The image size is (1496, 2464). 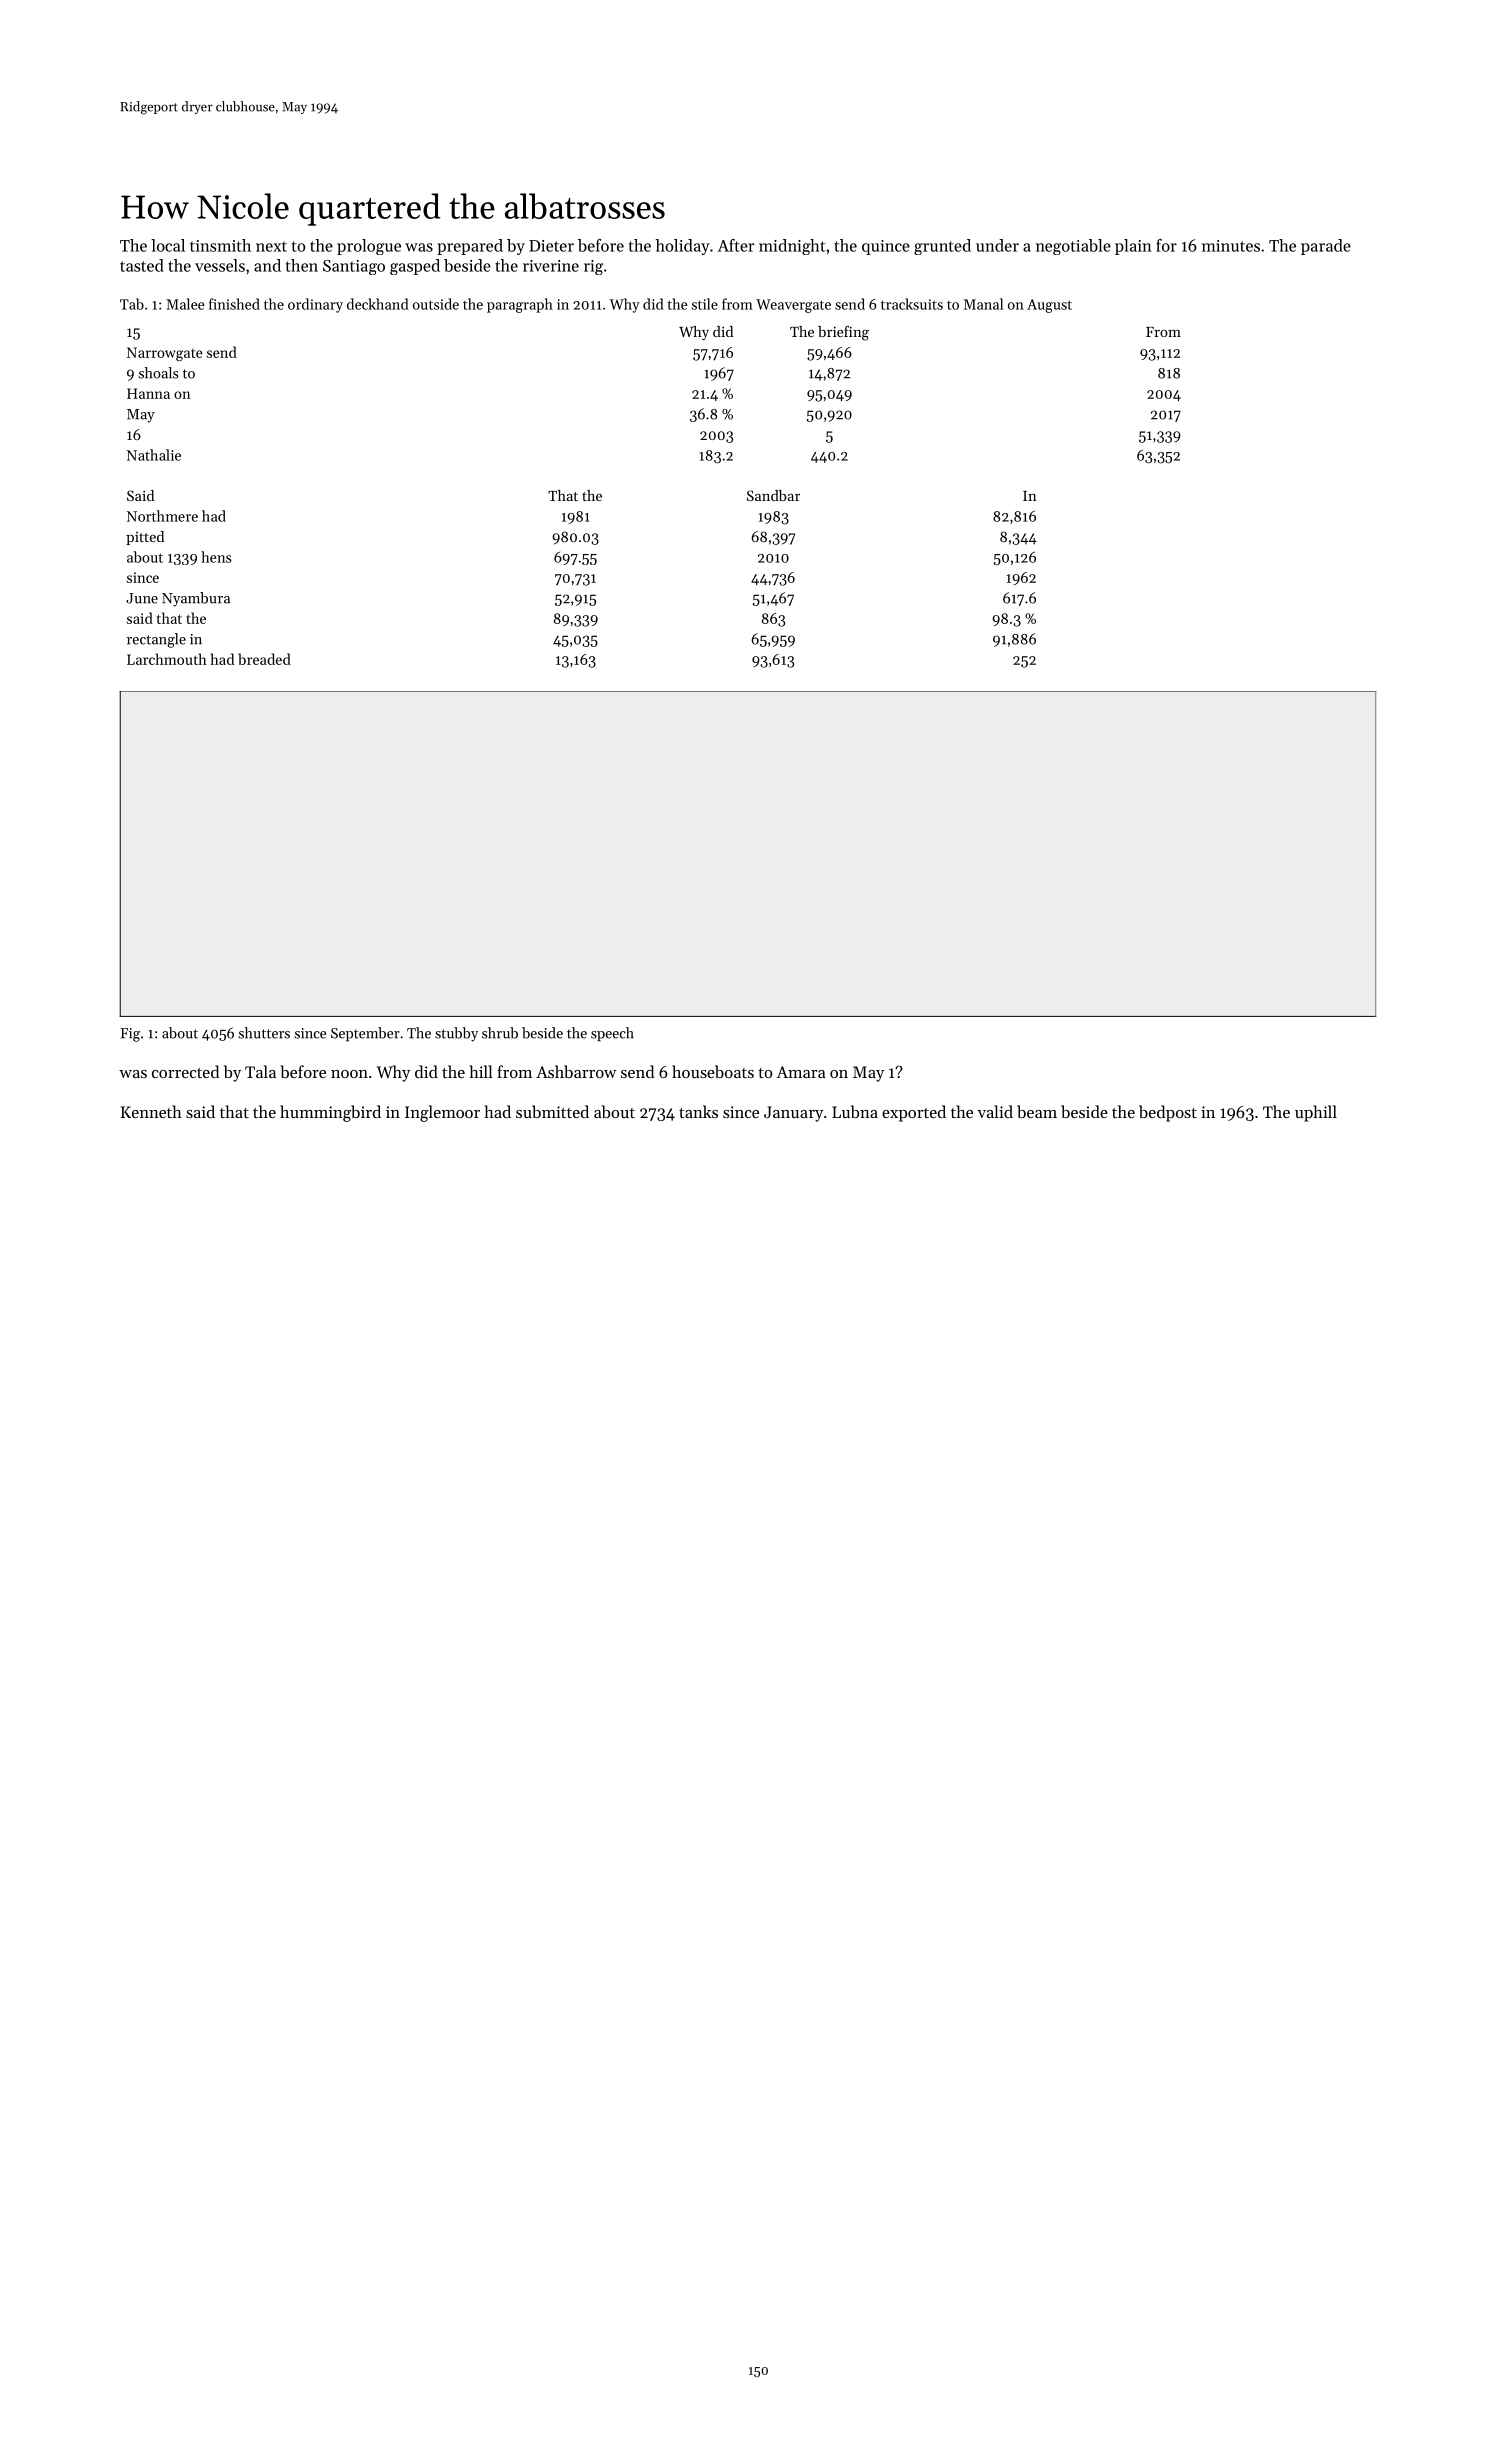 What do you see at coordinates (520, 305) in the page?
I see `paragraph` at bounding box center [520, 305].
